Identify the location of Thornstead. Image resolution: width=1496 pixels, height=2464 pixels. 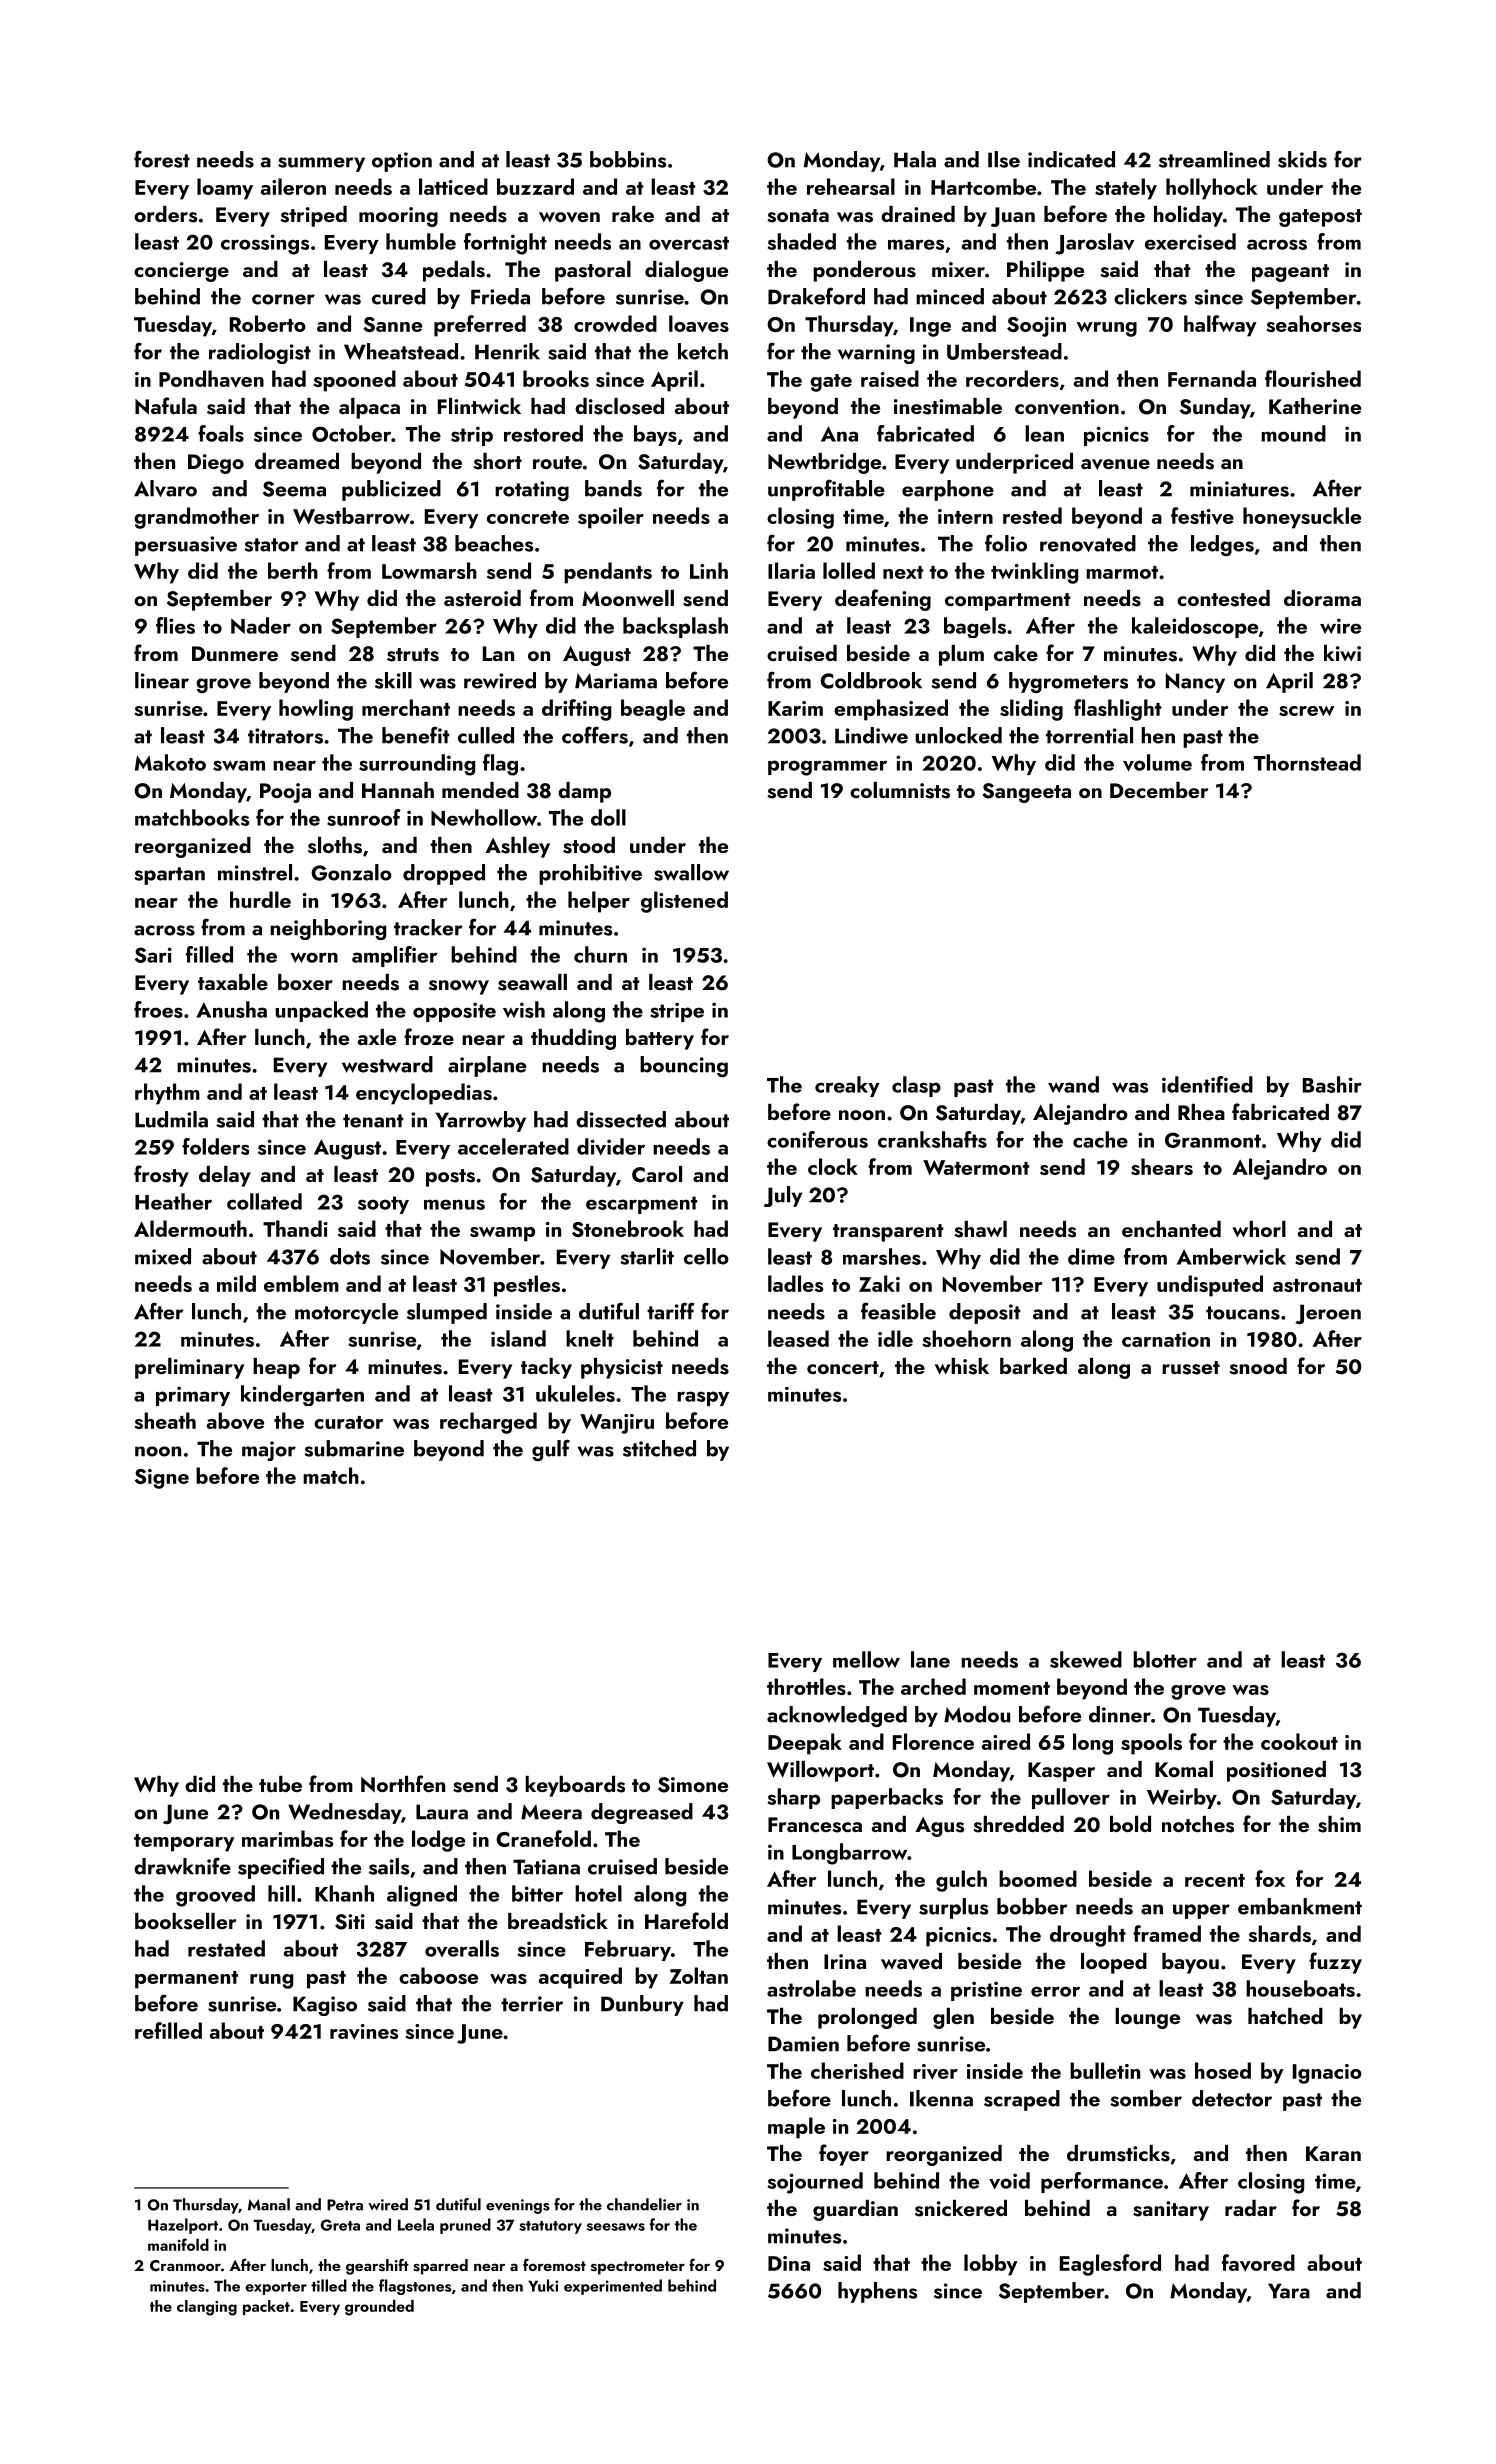
(1307, 762).
